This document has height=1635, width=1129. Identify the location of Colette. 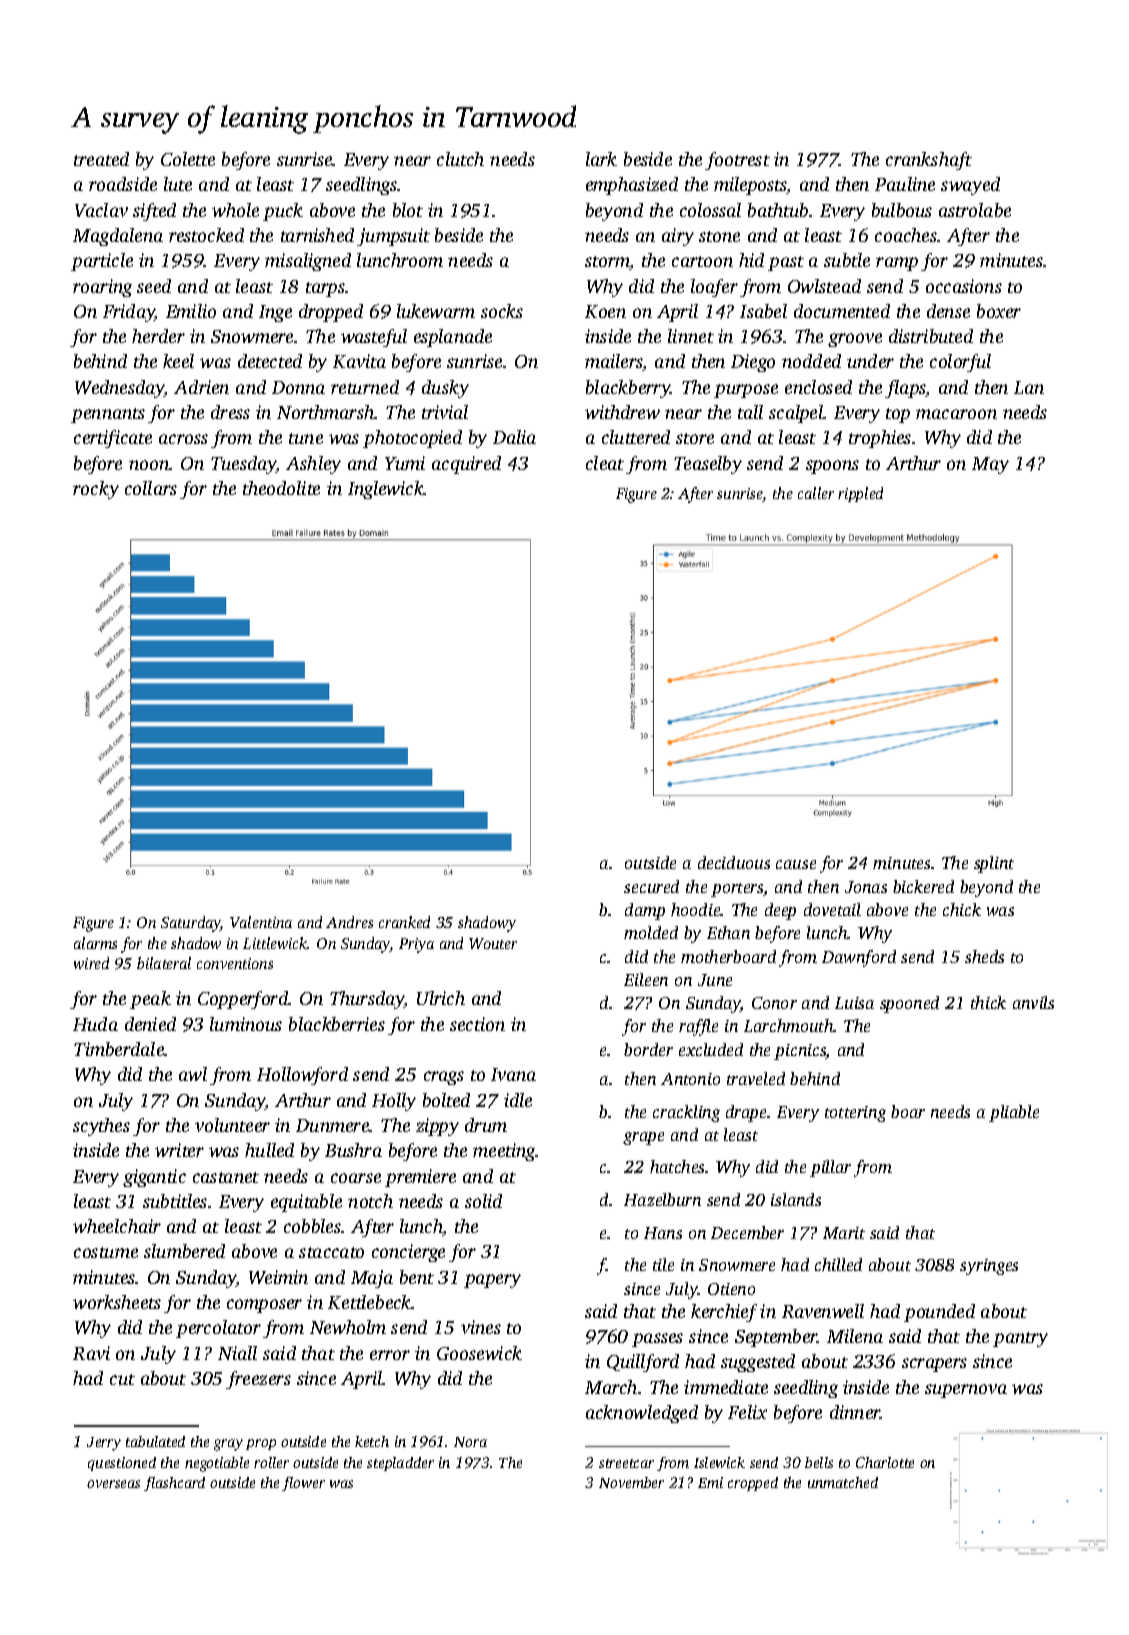
(188, 159).
